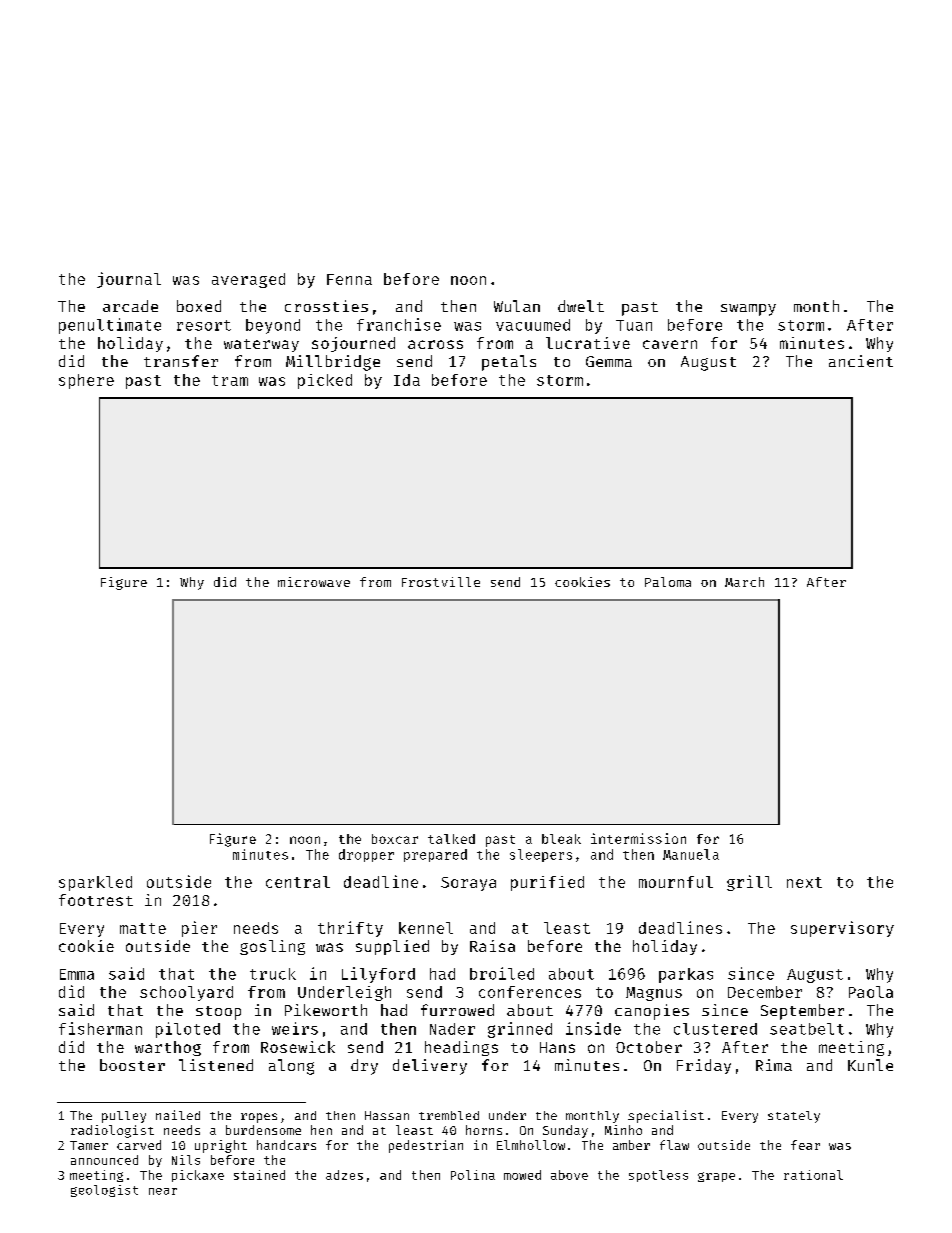 This image has height=1233, width=952. Describe the element at coordinates (871, 992) in the image. I see `Paola` at that location.
